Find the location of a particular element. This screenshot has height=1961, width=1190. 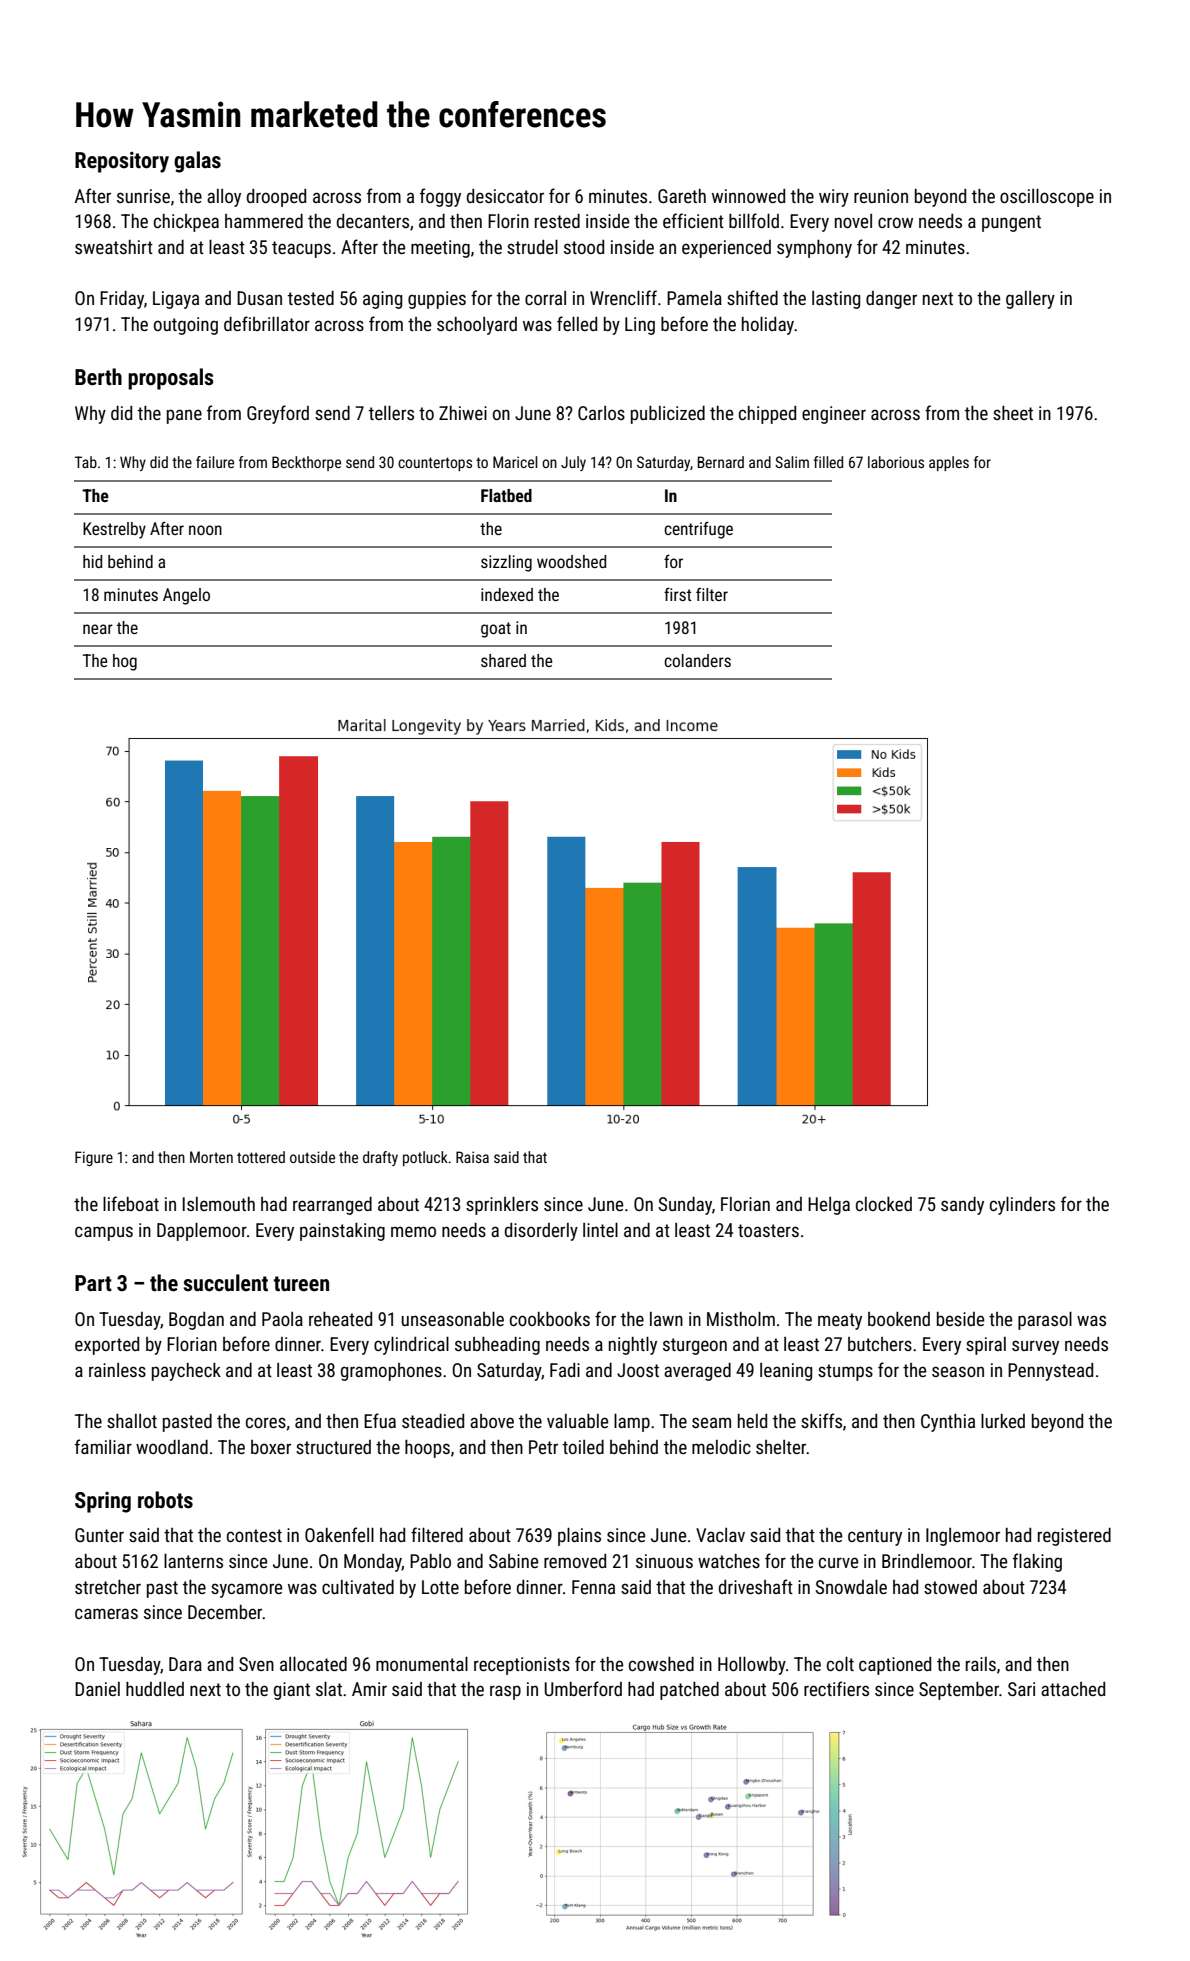

skiffs is located at coordinates (821, 1420).
